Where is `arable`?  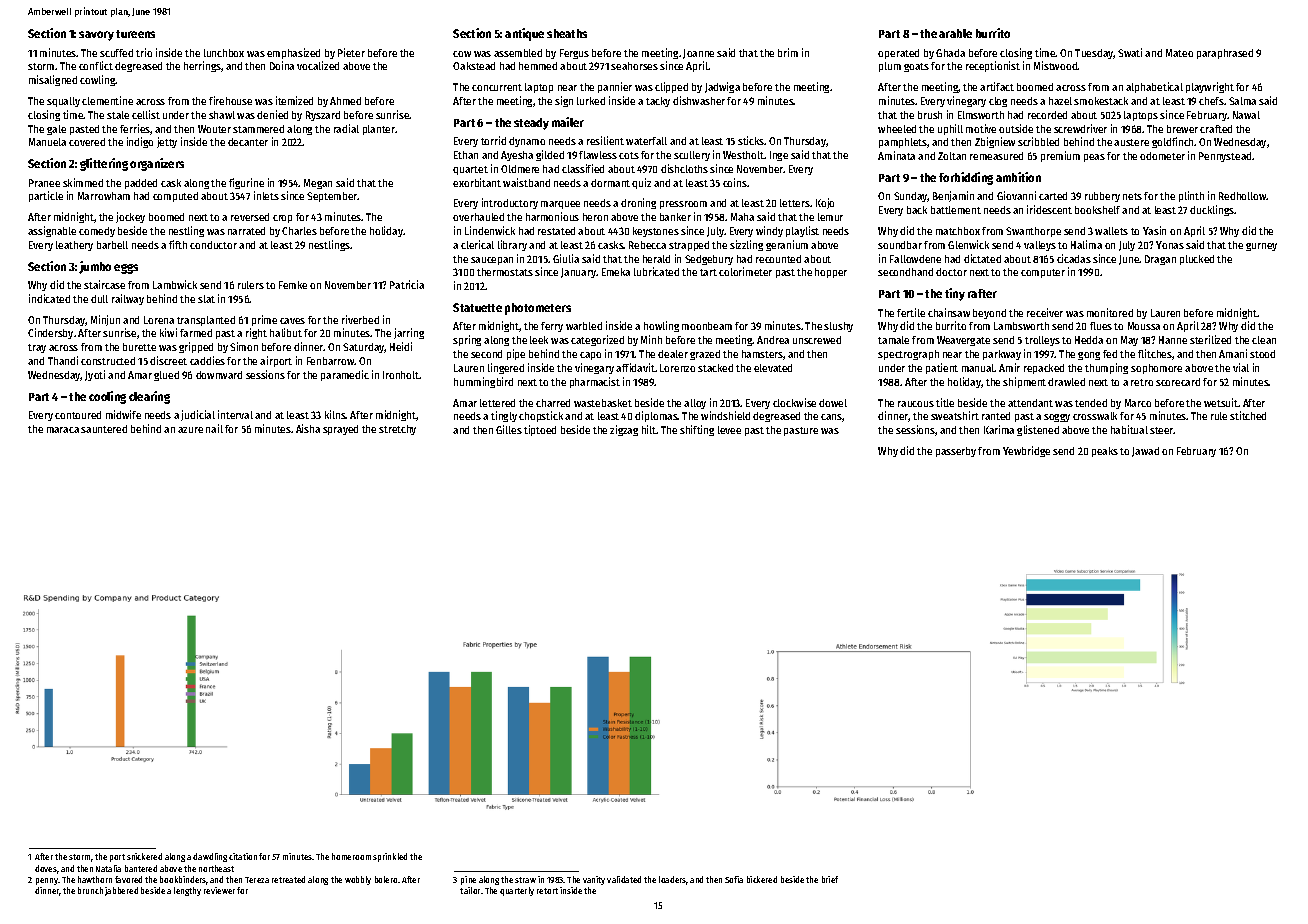
arable is located at coordinates (955, 33).
